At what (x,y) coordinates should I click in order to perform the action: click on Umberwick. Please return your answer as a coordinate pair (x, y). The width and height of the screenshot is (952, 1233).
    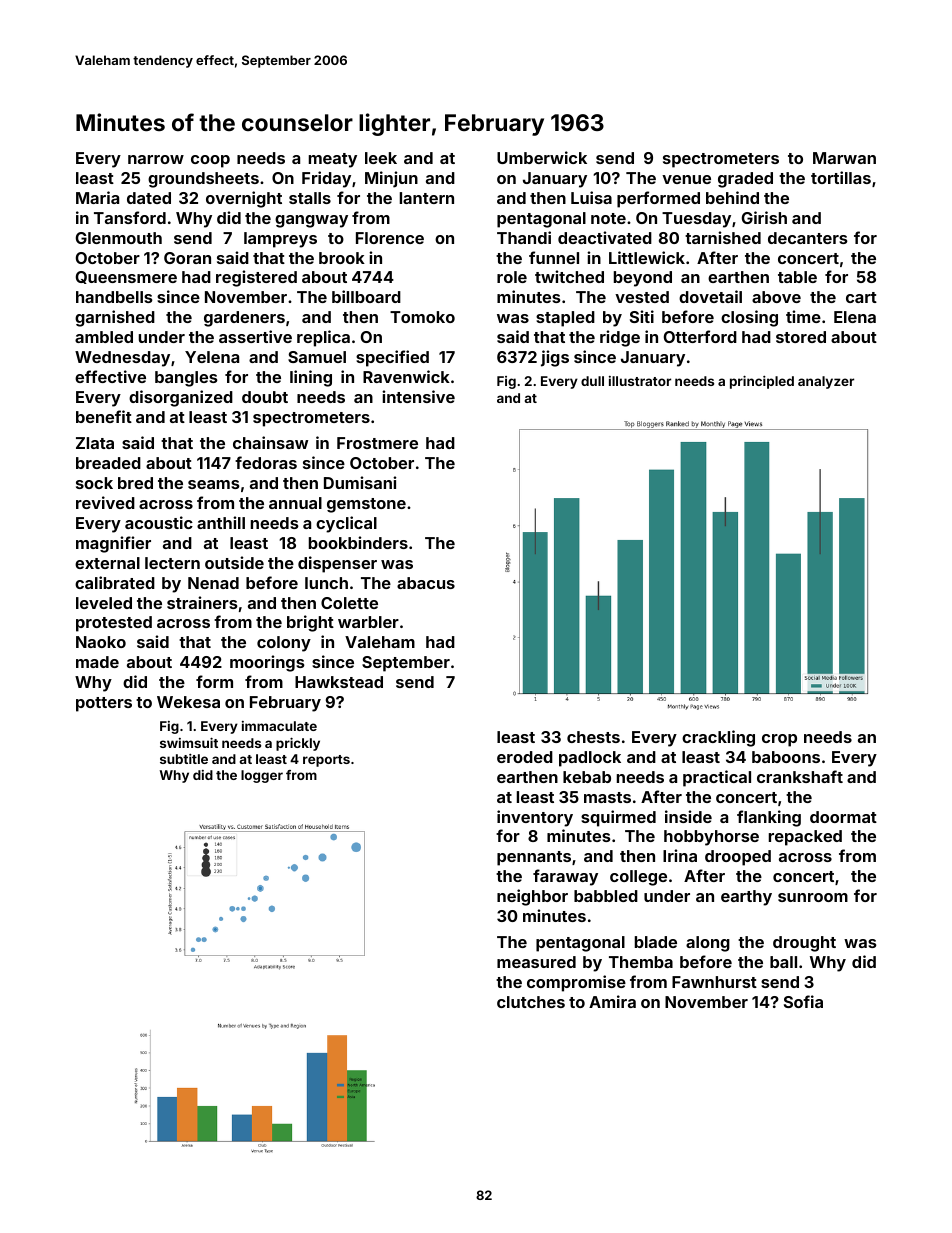
    Looking at the image, I should click on (542, 157).
